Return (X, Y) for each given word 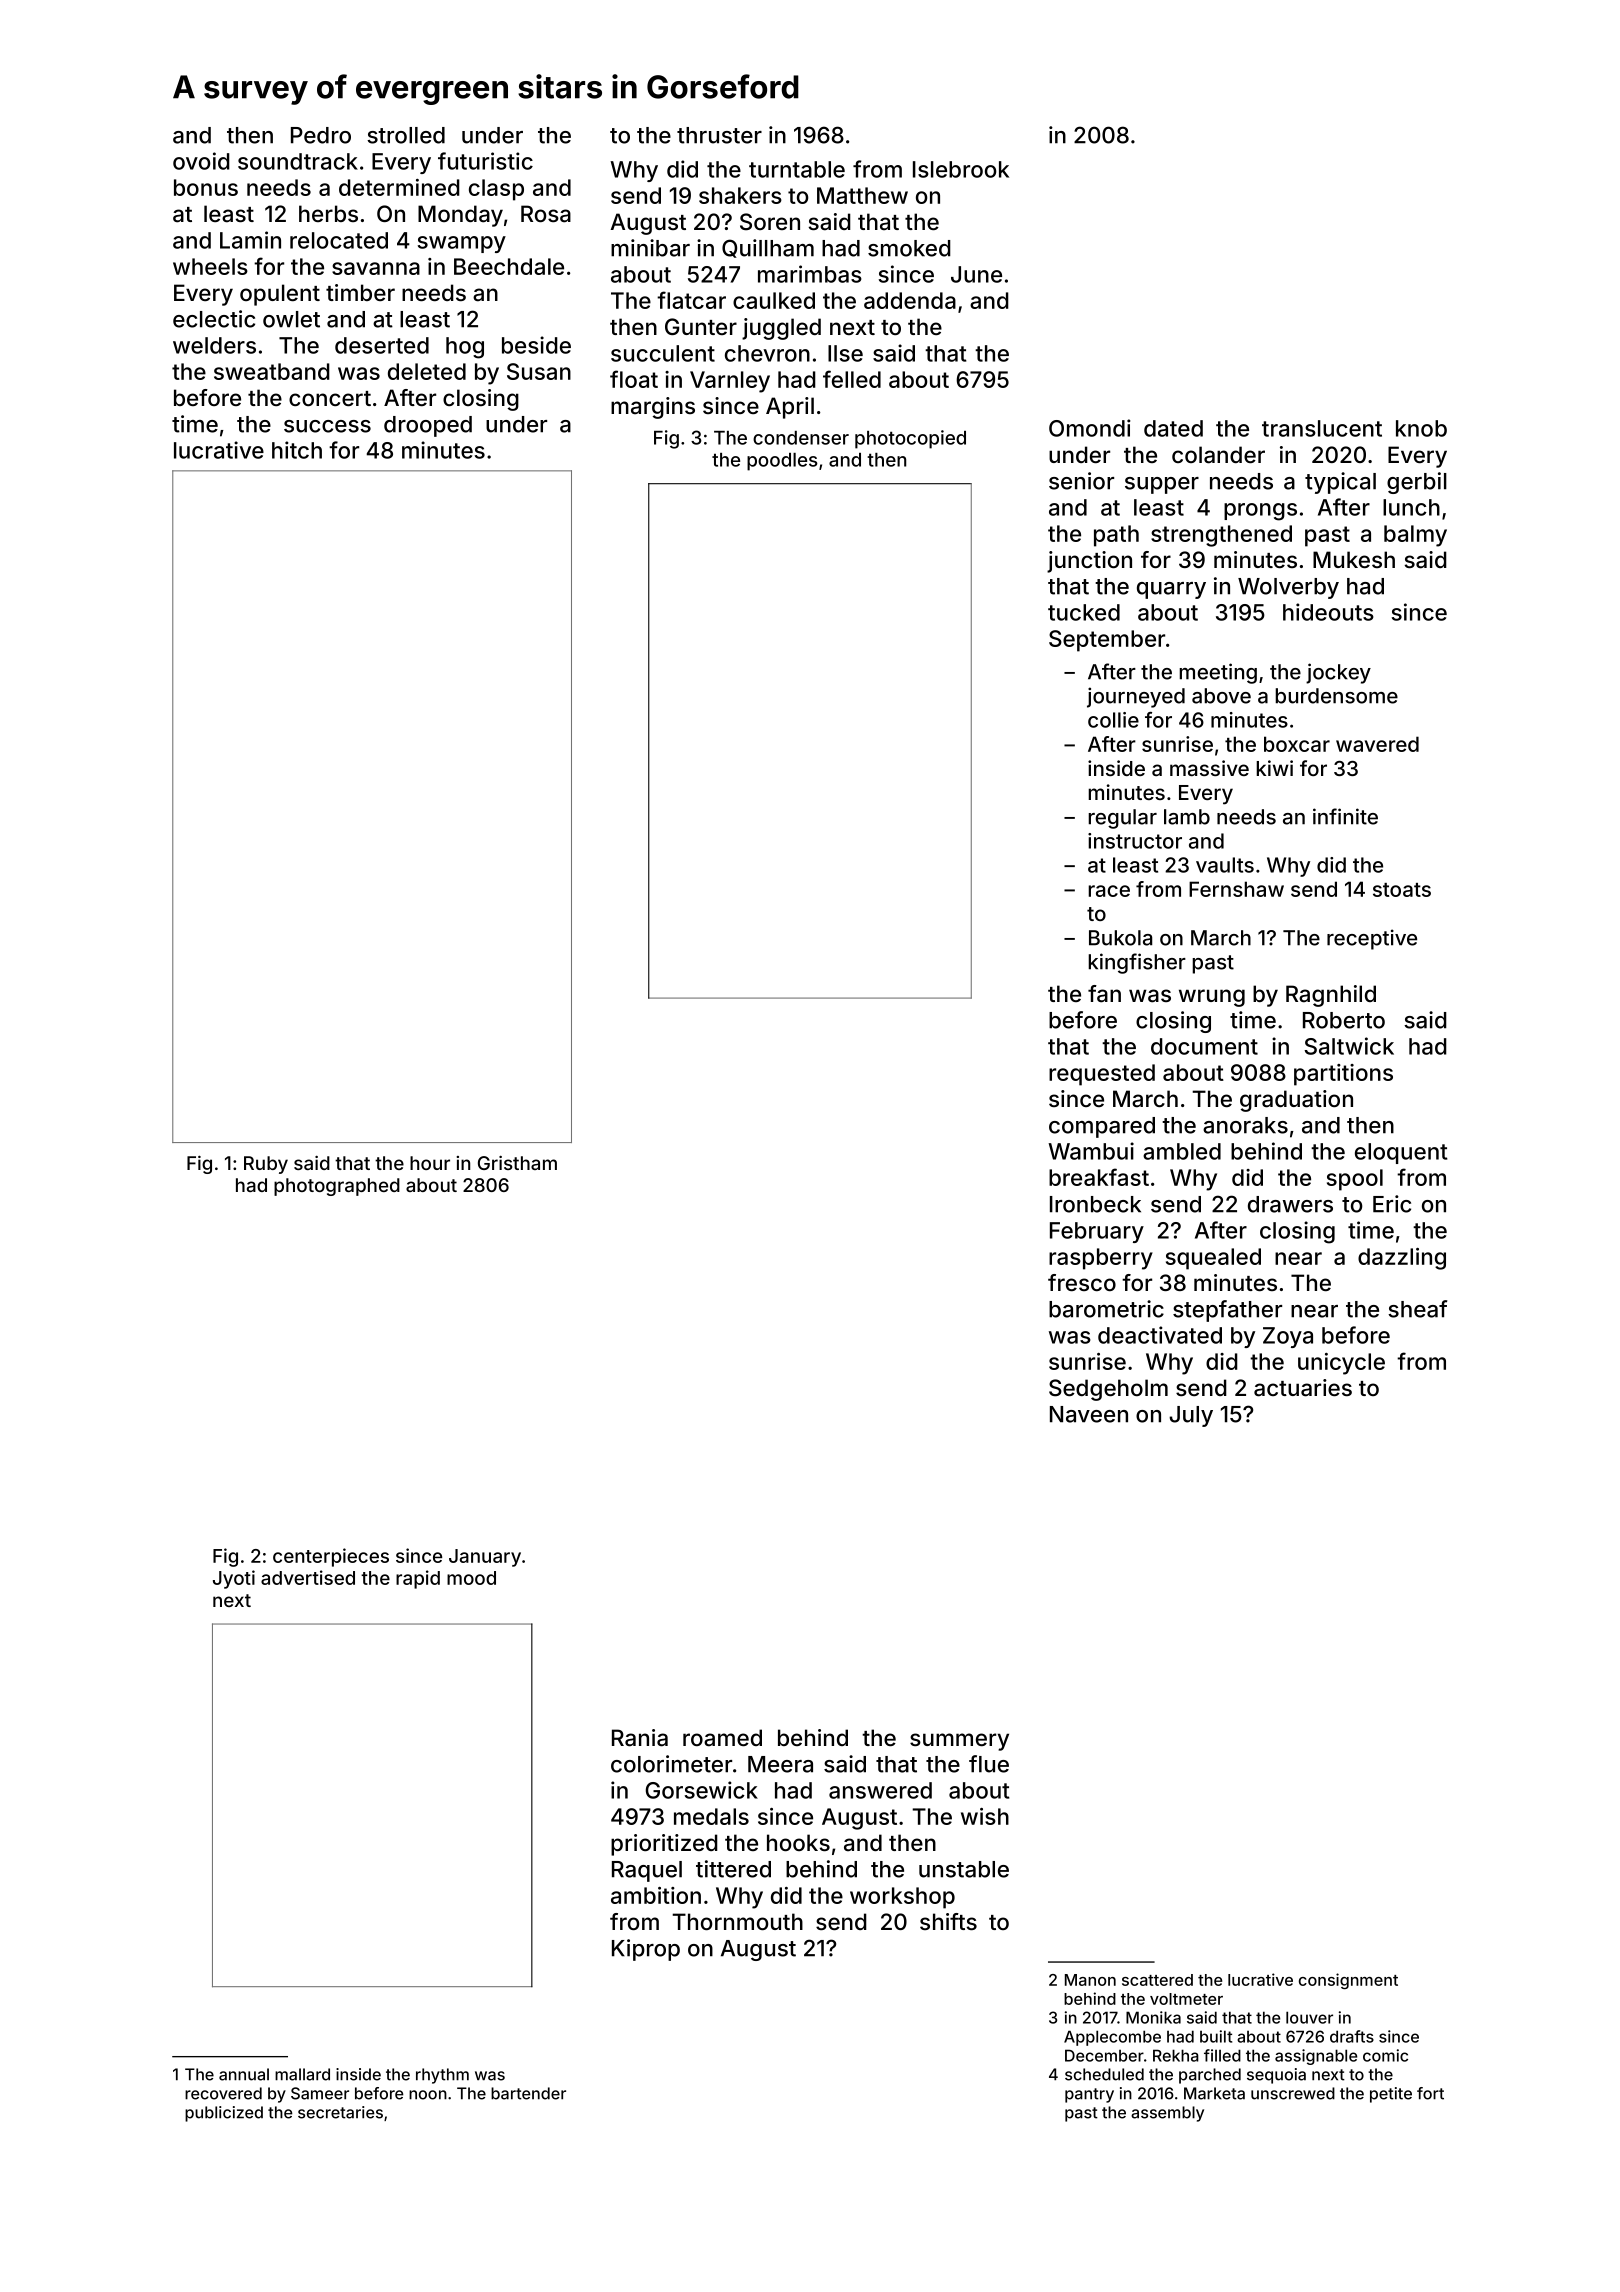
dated (1173, 428)
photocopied (910, 439)
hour (430, 1163)
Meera (780, 1764)
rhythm (442, 2076)
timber (360, 292)
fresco (1082, 1282)
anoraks (1245, 1125)
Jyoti (234, 1579)
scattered (1157, 1980)
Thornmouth (737, 1921)
